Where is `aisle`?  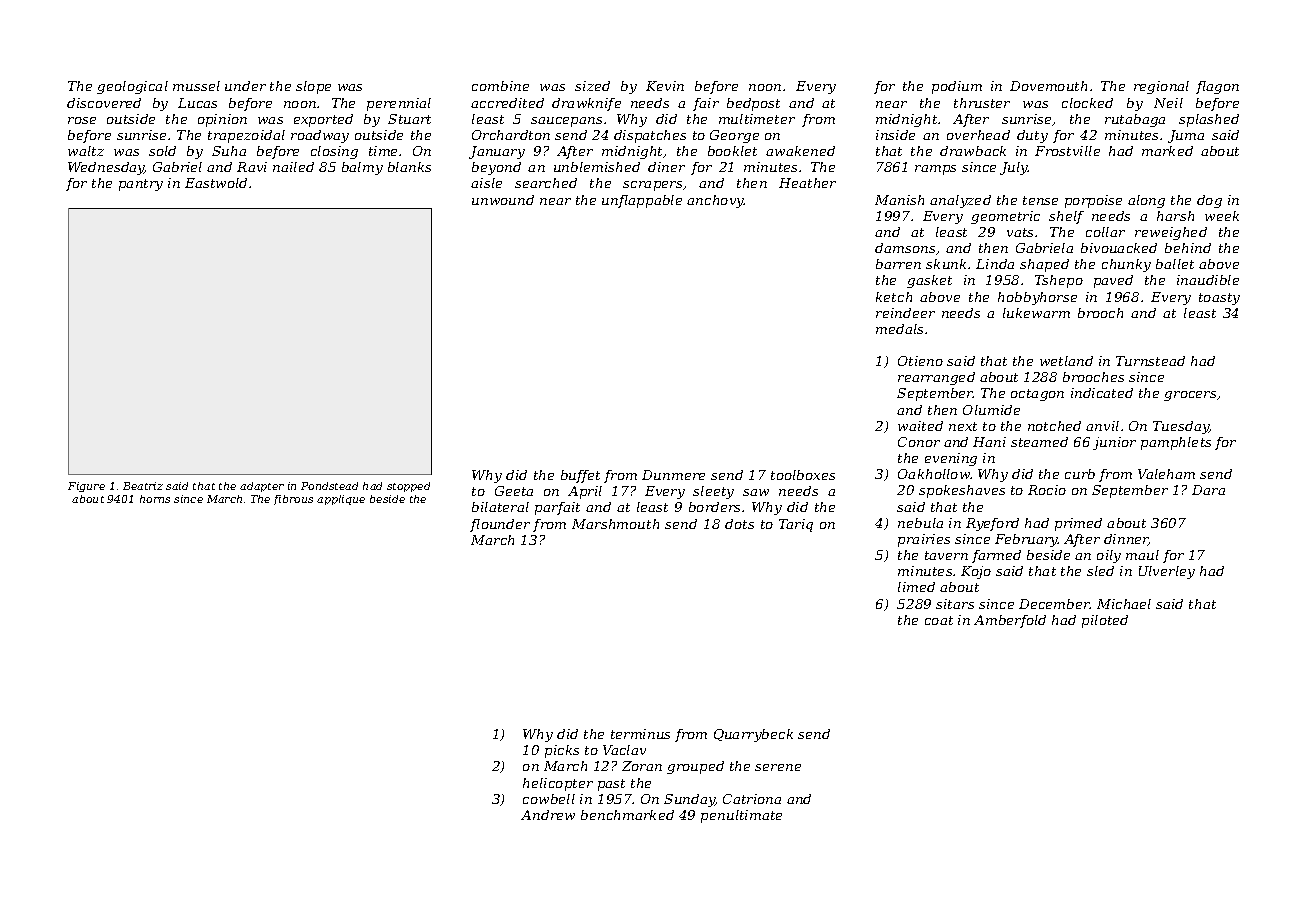
aisle is located at coordinates (486, 183).
